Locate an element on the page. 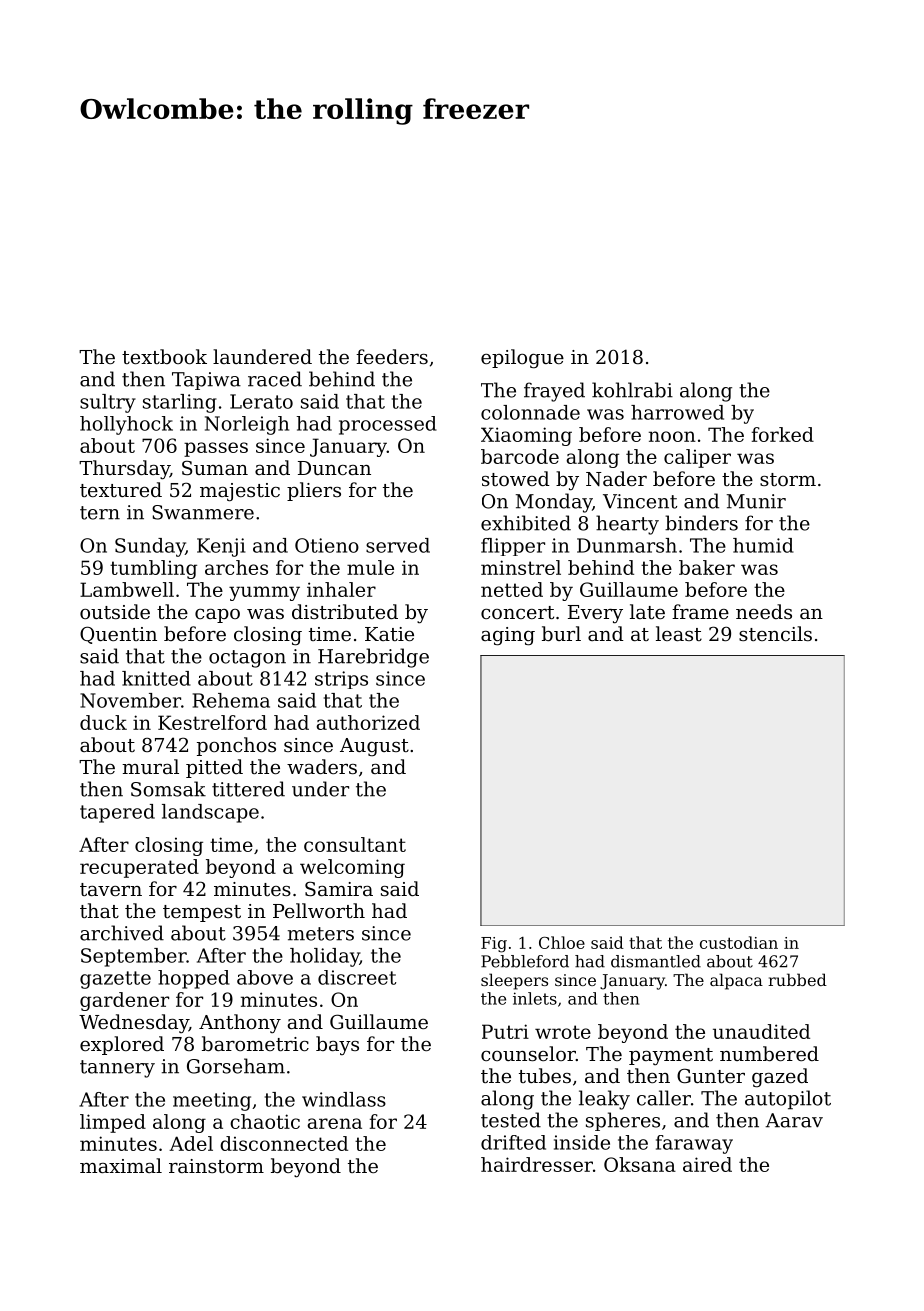  textbook is located at coordinates (164, 356).
